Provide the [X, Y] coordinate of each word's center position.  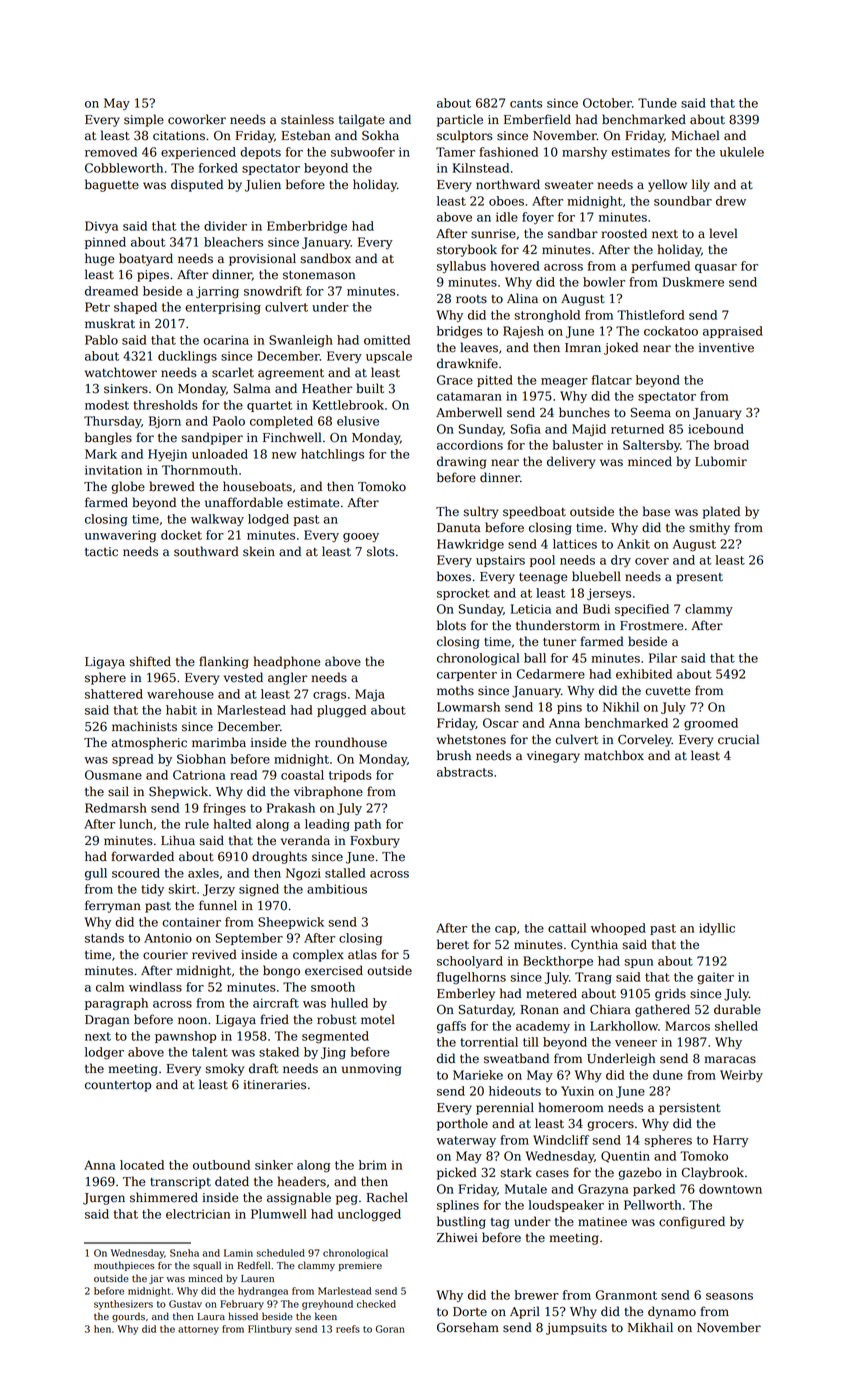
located [142, 1165]
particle [460, 120]
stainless [307, 119]
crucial [738, 739]
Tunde [657, 103]
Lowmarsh [468, 707]
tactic [101, 552]
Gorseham [468, 1327]
